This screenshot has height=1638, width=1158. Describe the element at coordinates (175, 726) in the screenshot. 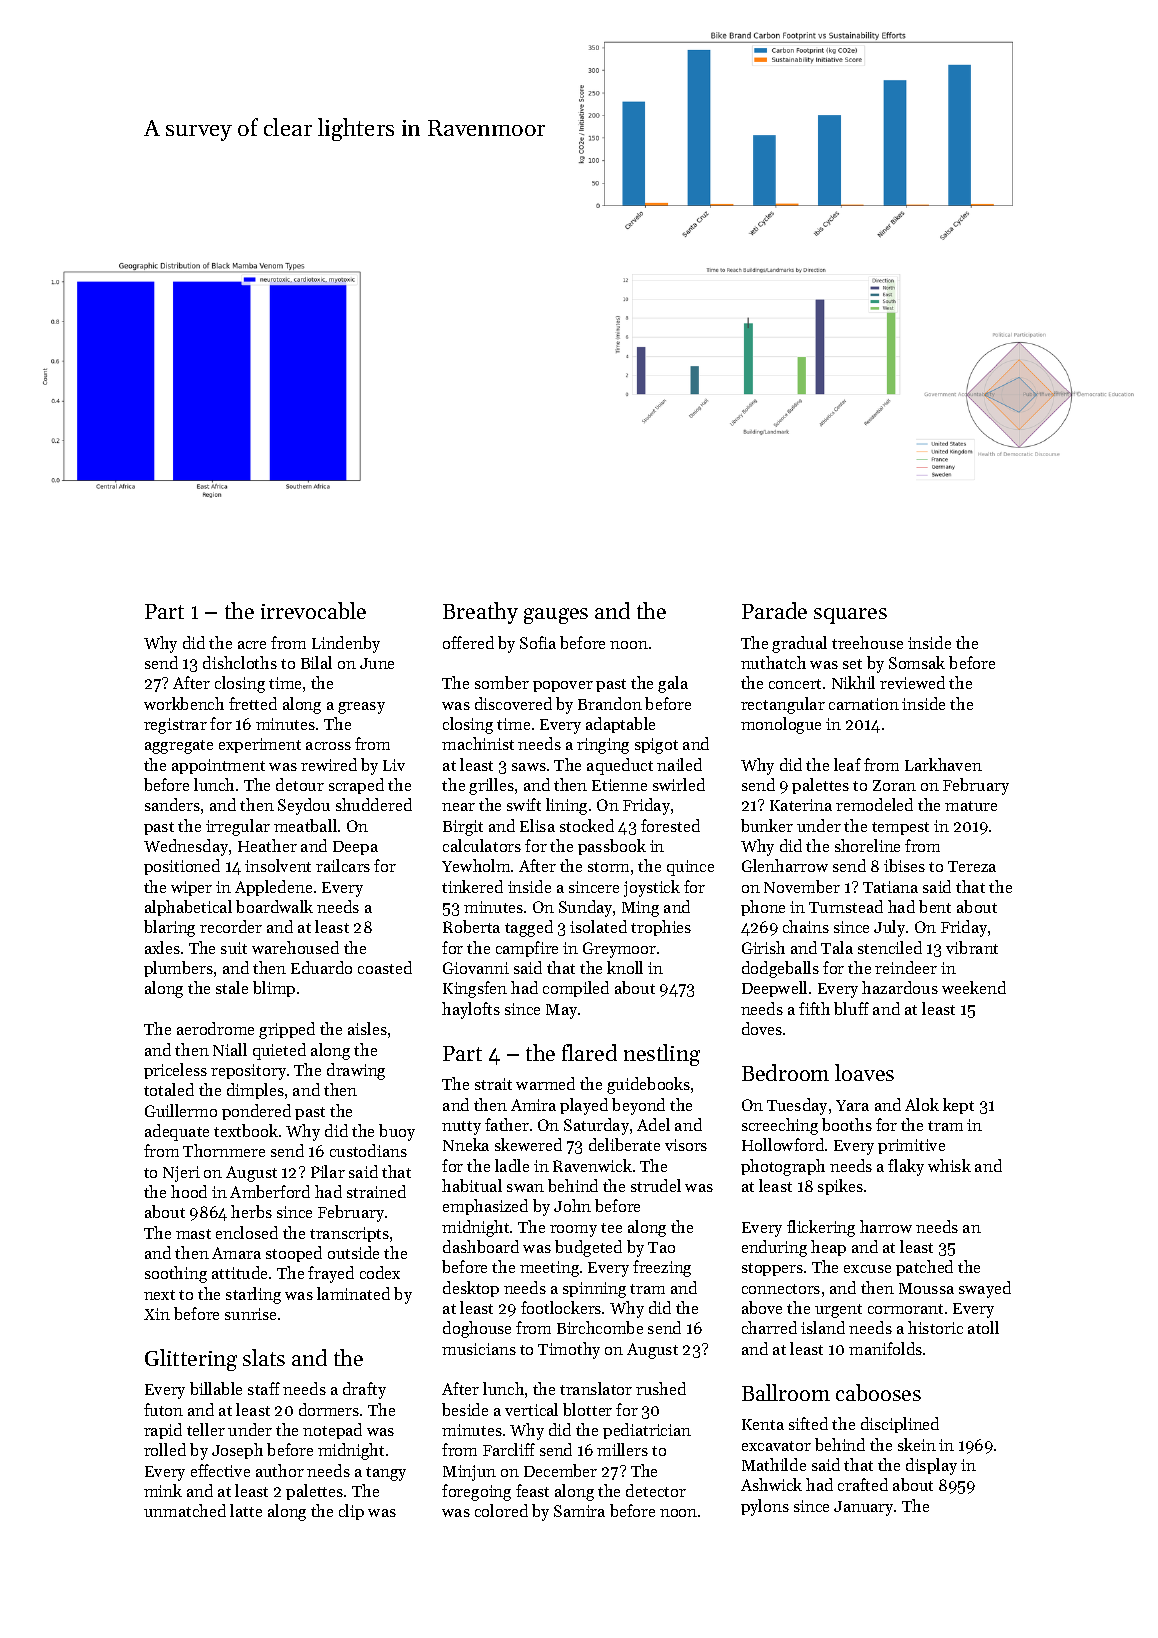

I see `registrar` at that location.
